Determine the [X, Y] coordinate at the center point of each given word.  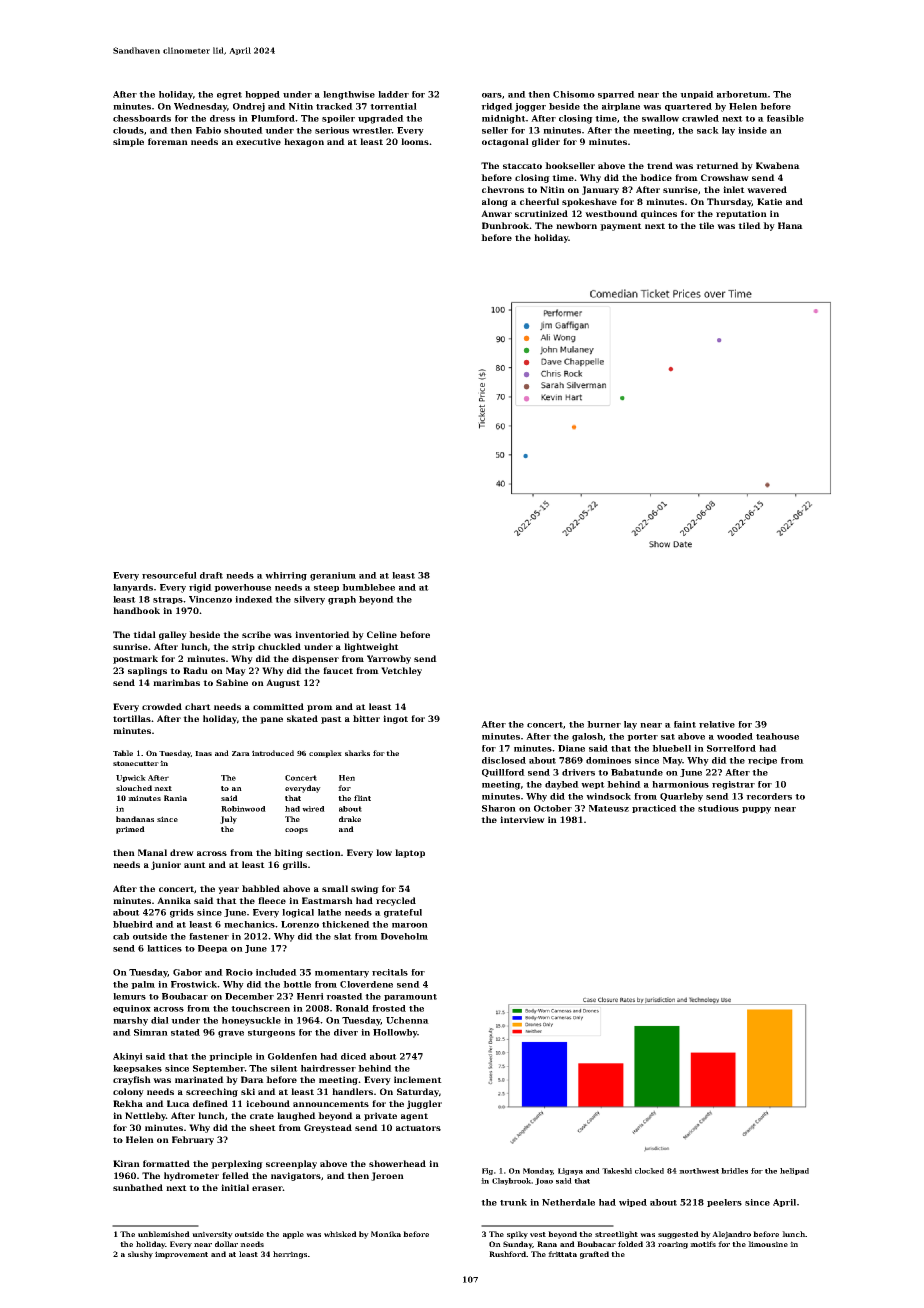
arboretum [742, 94]
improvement [181, 1255]
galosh [587, 737]
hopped [262, 95]
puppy [756, 810]
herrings [290, 1255]
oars [492, 95]
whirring [286, 576]
